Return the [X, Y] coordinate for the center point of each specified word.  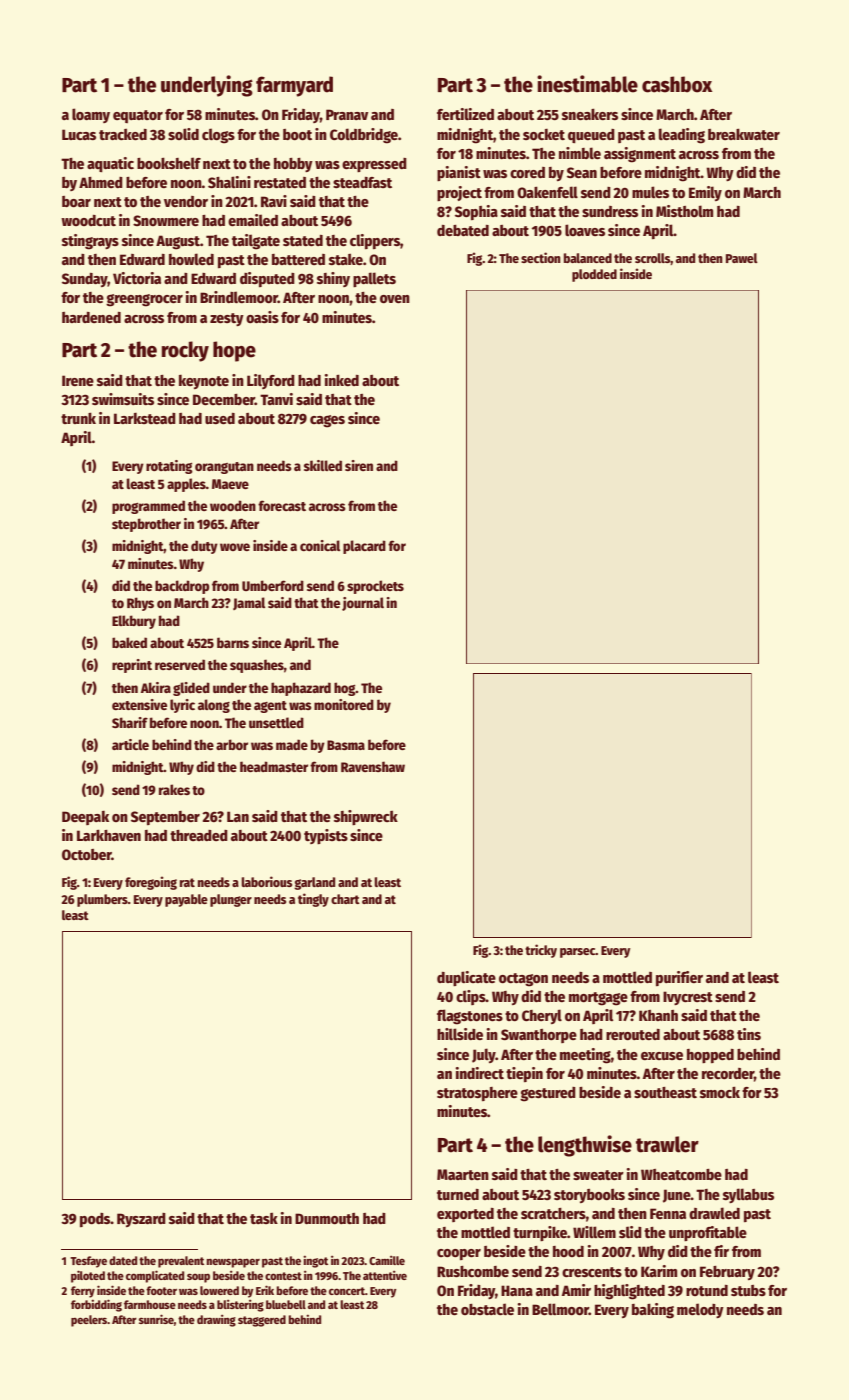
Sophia [476, 212]
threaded [199, 835]
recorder [728, 1073]
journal [363, 604]
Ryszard [141, 1220]
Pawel [742, 258]
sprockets [375, 587]
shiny [333, 279]
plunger [231, 900]
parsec [578, 953]
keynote [204, 382]
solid [183, 134]
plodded [594, 275]
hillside [460, 1034]
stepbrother [146, 525]
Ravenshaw [373, 766]
